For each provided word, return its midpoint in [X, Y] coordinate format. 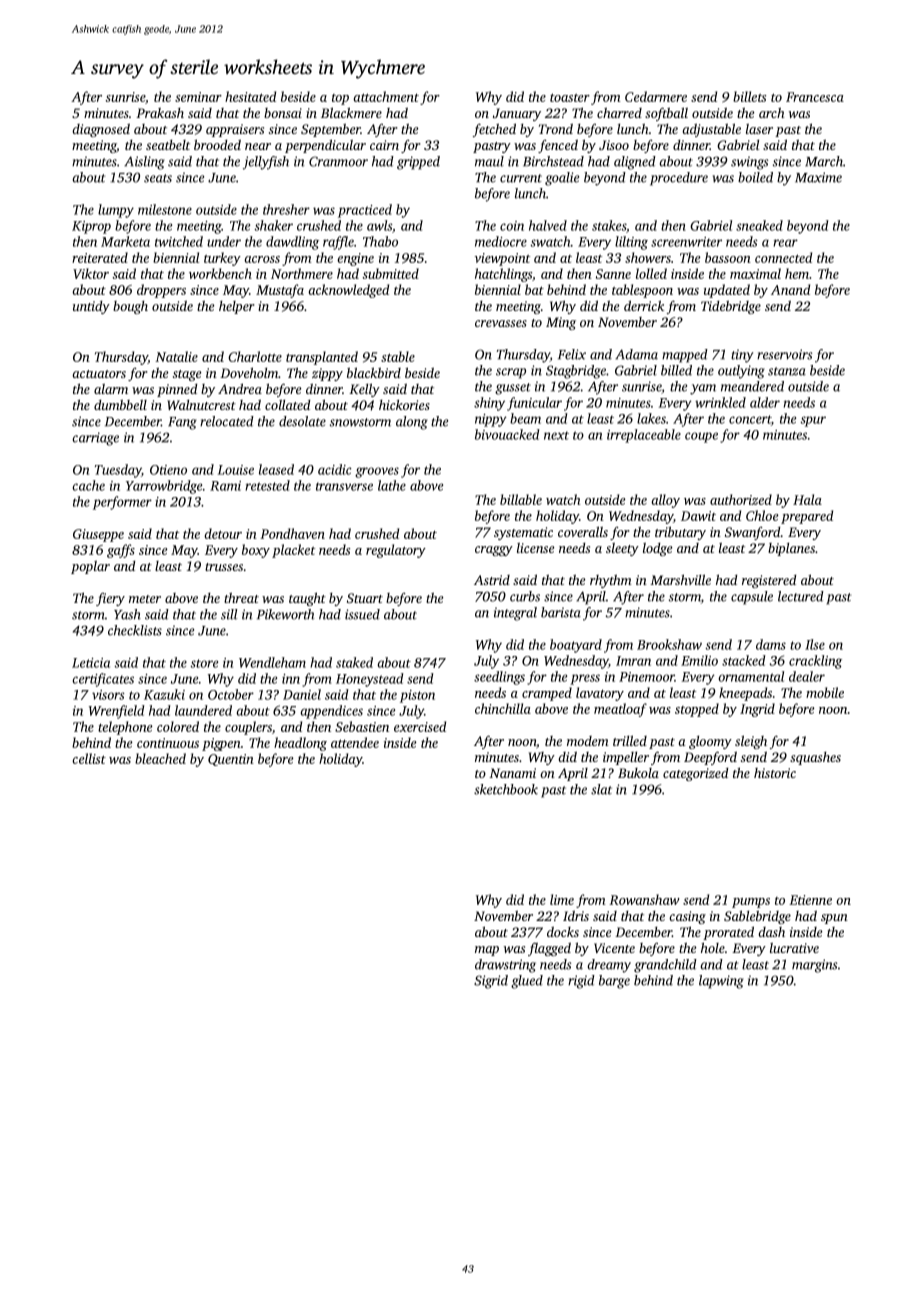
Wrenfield [117, 712]
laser [759, 129]
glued [527, 982]
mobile [825, 692]
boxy [256, 551]
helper [237, 307]
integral [515, 614]
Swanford [753, 533]
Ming [561, 323]
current [521, 178]
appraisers [235, 130]
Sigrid [491, 982]
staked [354, 662]
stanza [787, 371]
